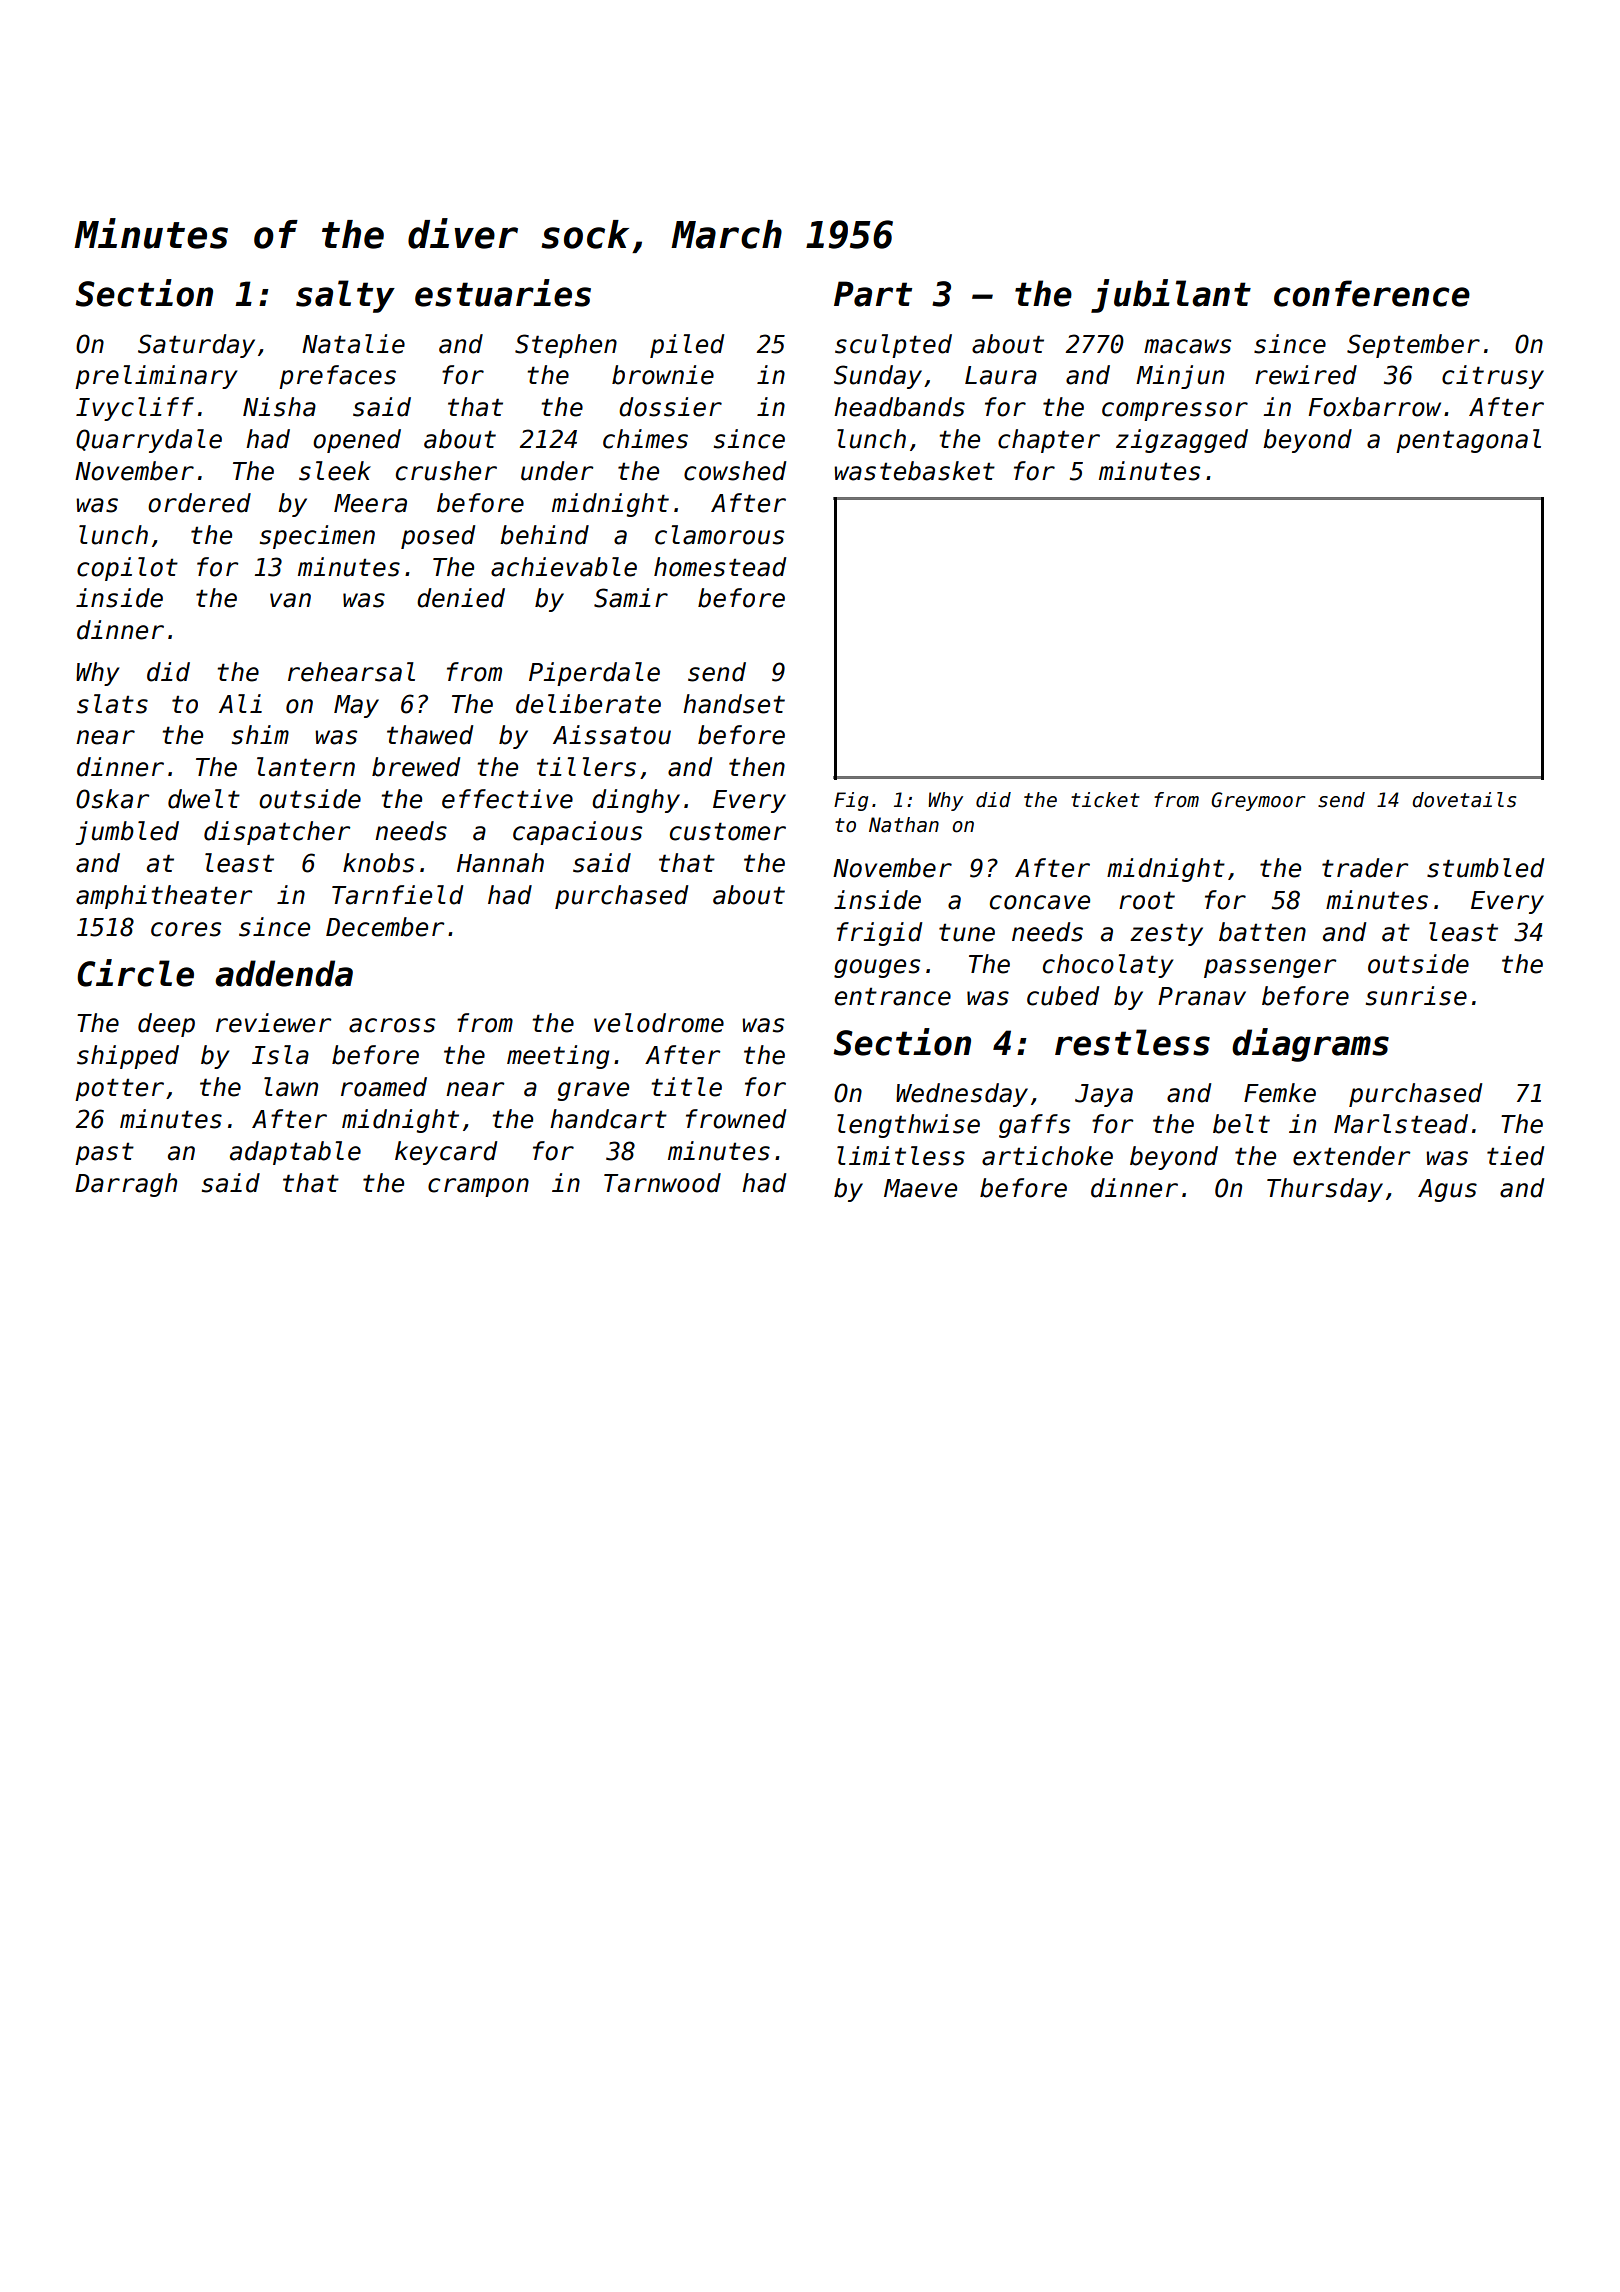 This screenshot has height=2292, width=1620. What do you see at coordinates (446, 1153) in the screenshot?
I see `keycard` at bounding box center [446, 1153].
